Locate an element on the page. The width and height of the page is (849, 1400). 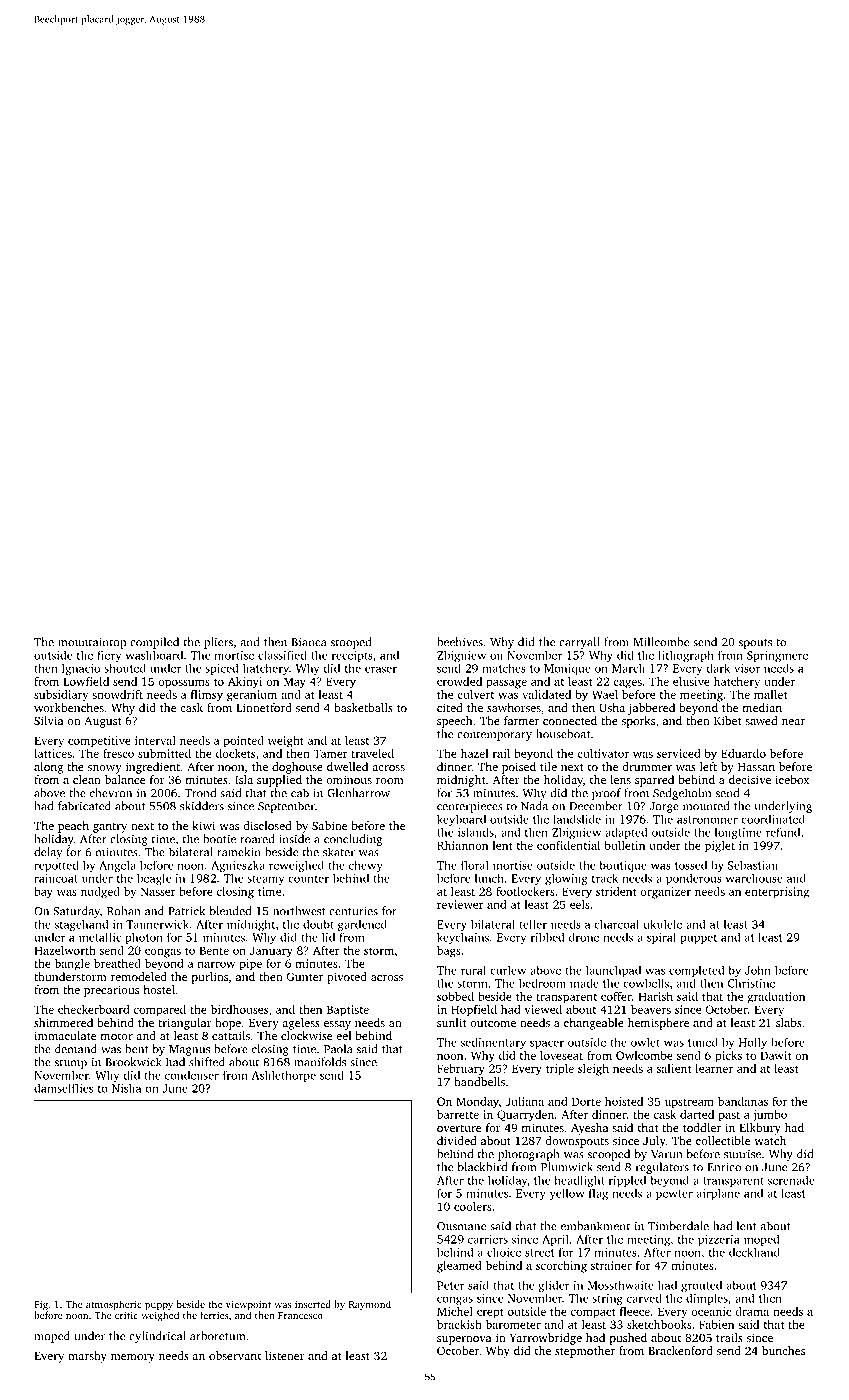
shimmered is located at coordinates (63, 1022).
